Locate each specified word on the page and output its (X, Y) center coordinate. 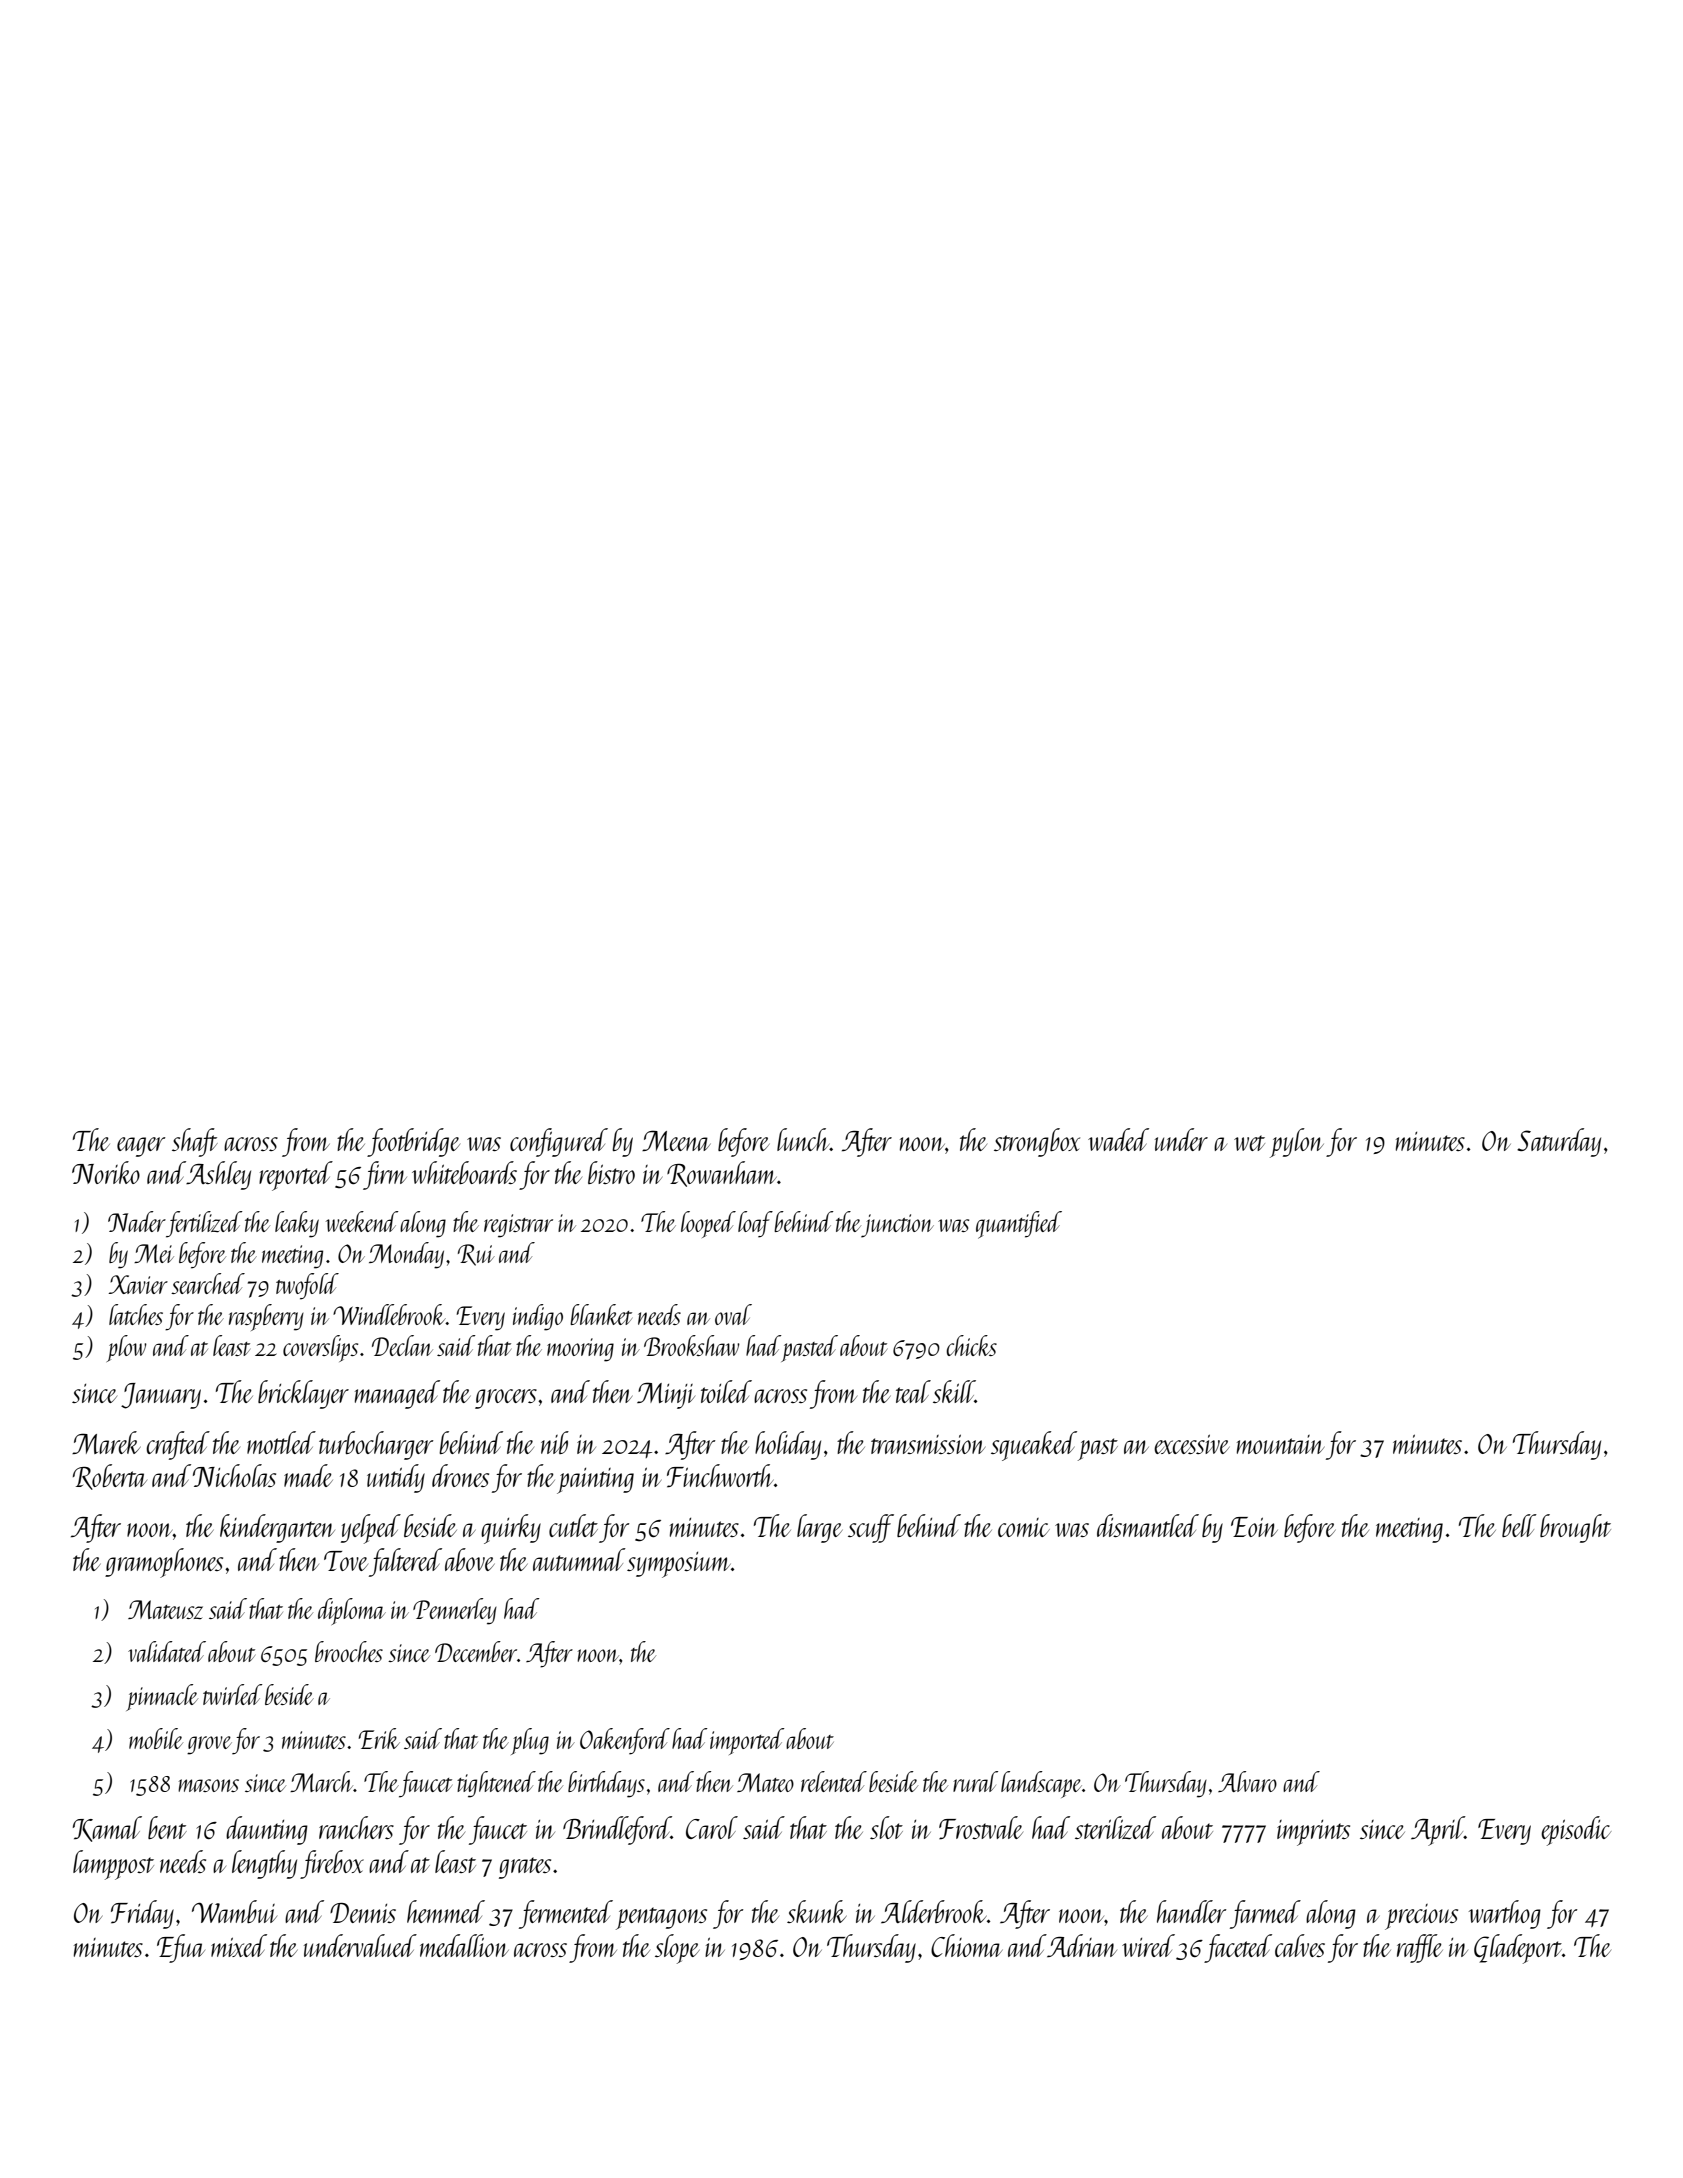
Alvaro (1247, 1781)
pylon (1297, 1143)
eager (141, 1147)
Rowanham (722, 1174)
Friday (142, 1914)
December (476, 1651)
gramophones (164, 1563)
